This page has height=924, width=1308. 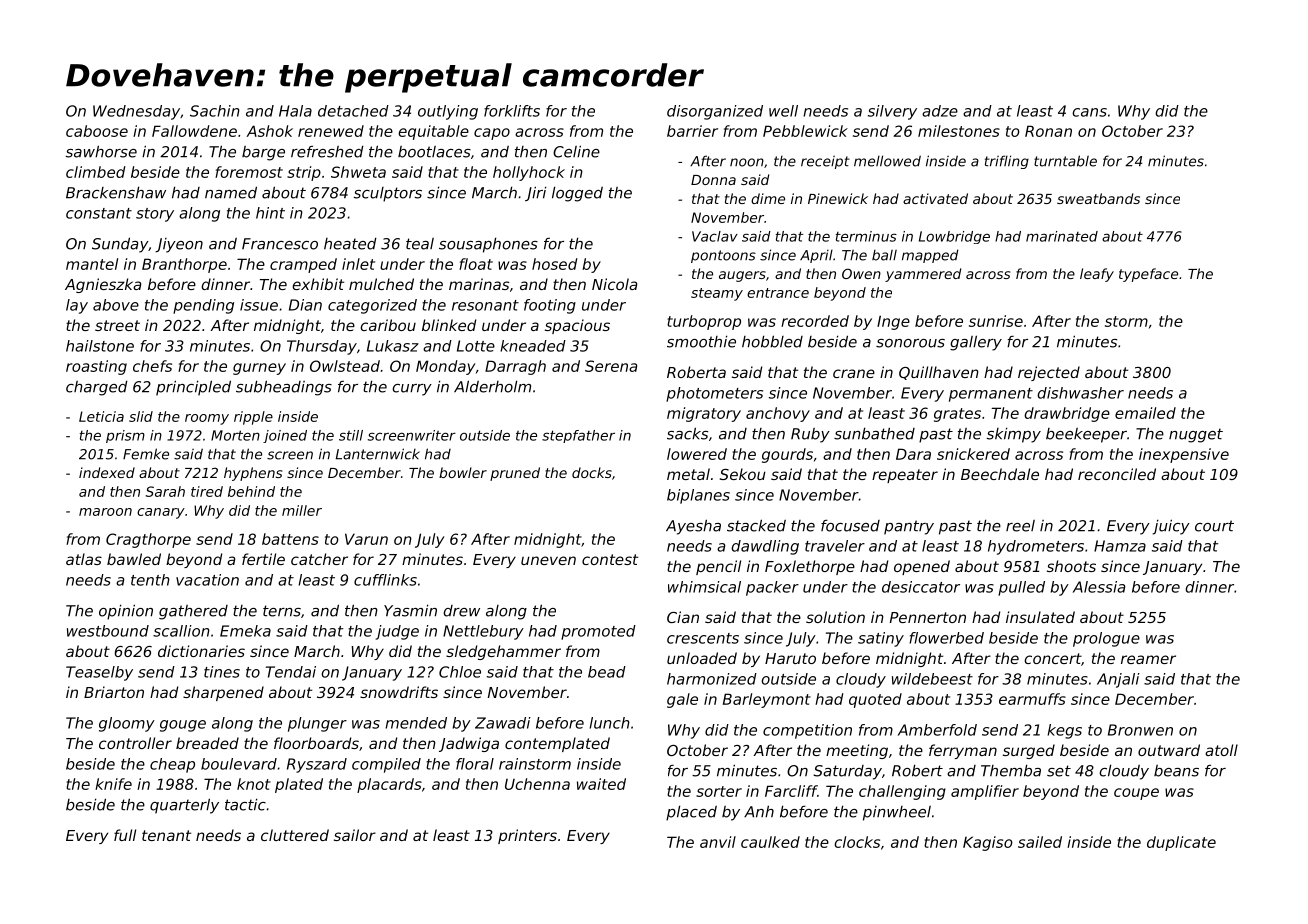 What do you see at coordinates (527, 836) in the page?
I see `printers` at bounding box center [527, 836].
